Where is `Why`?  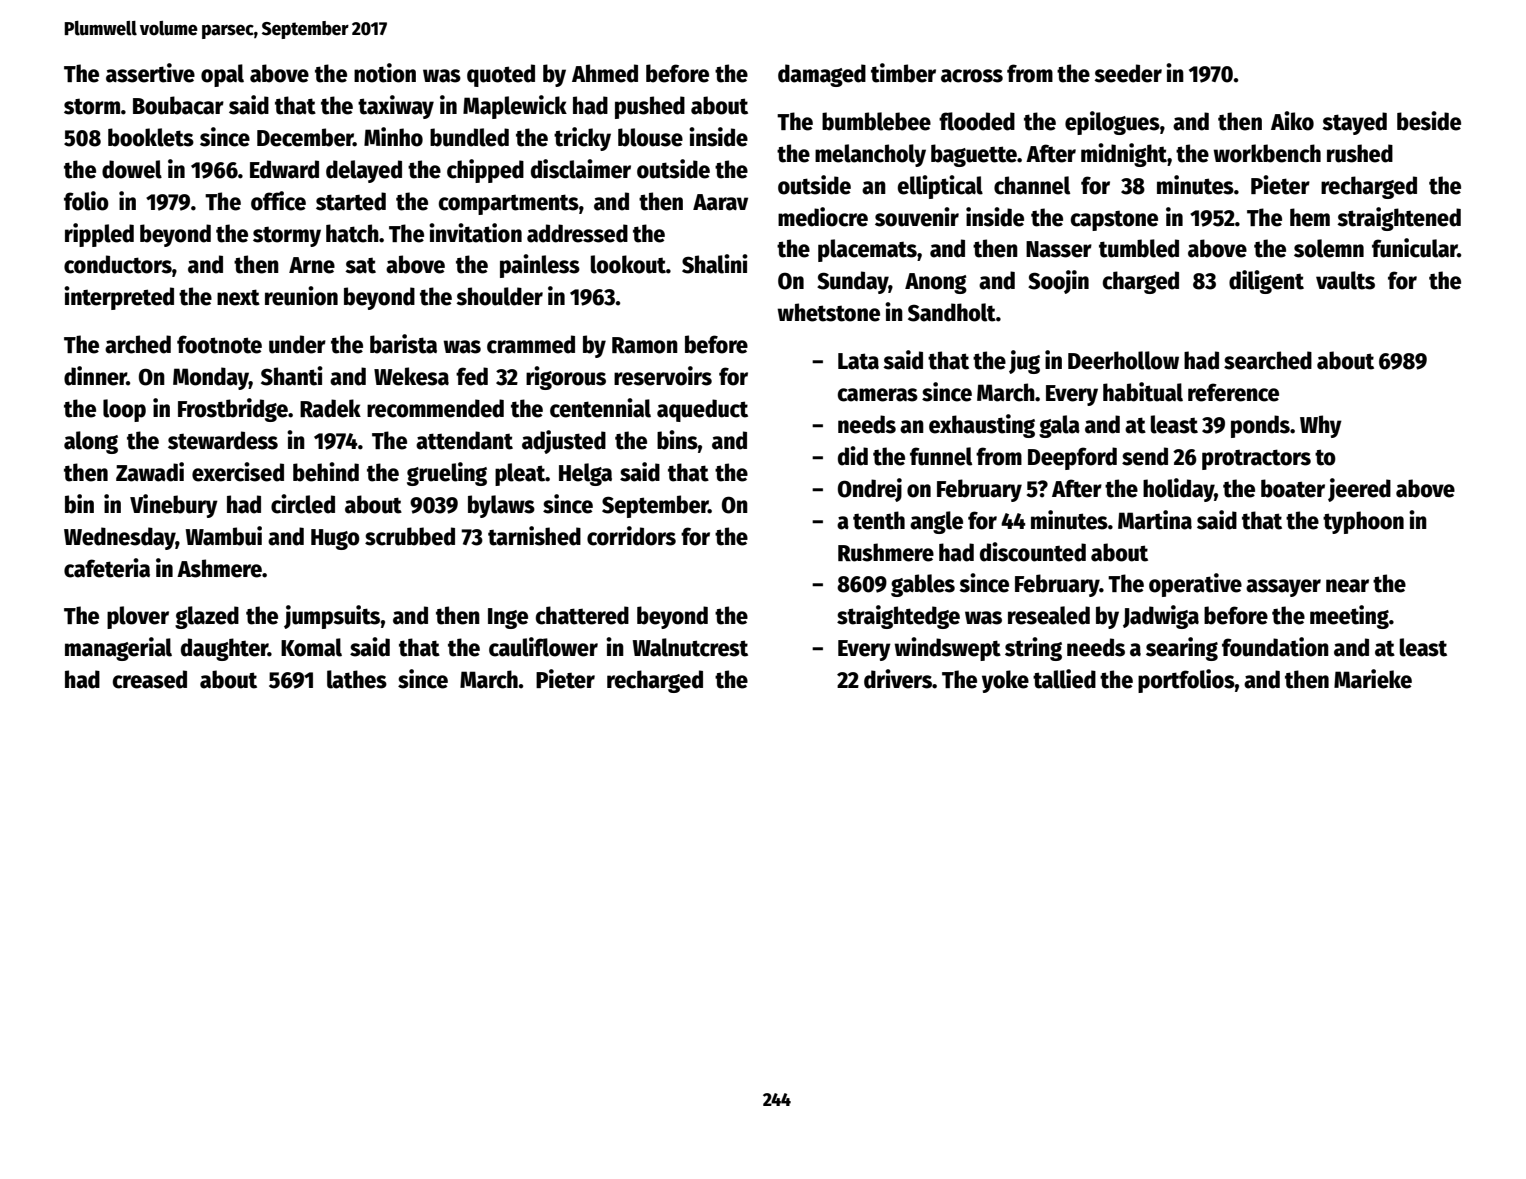 Why is located at coordinates (1321, 426).
